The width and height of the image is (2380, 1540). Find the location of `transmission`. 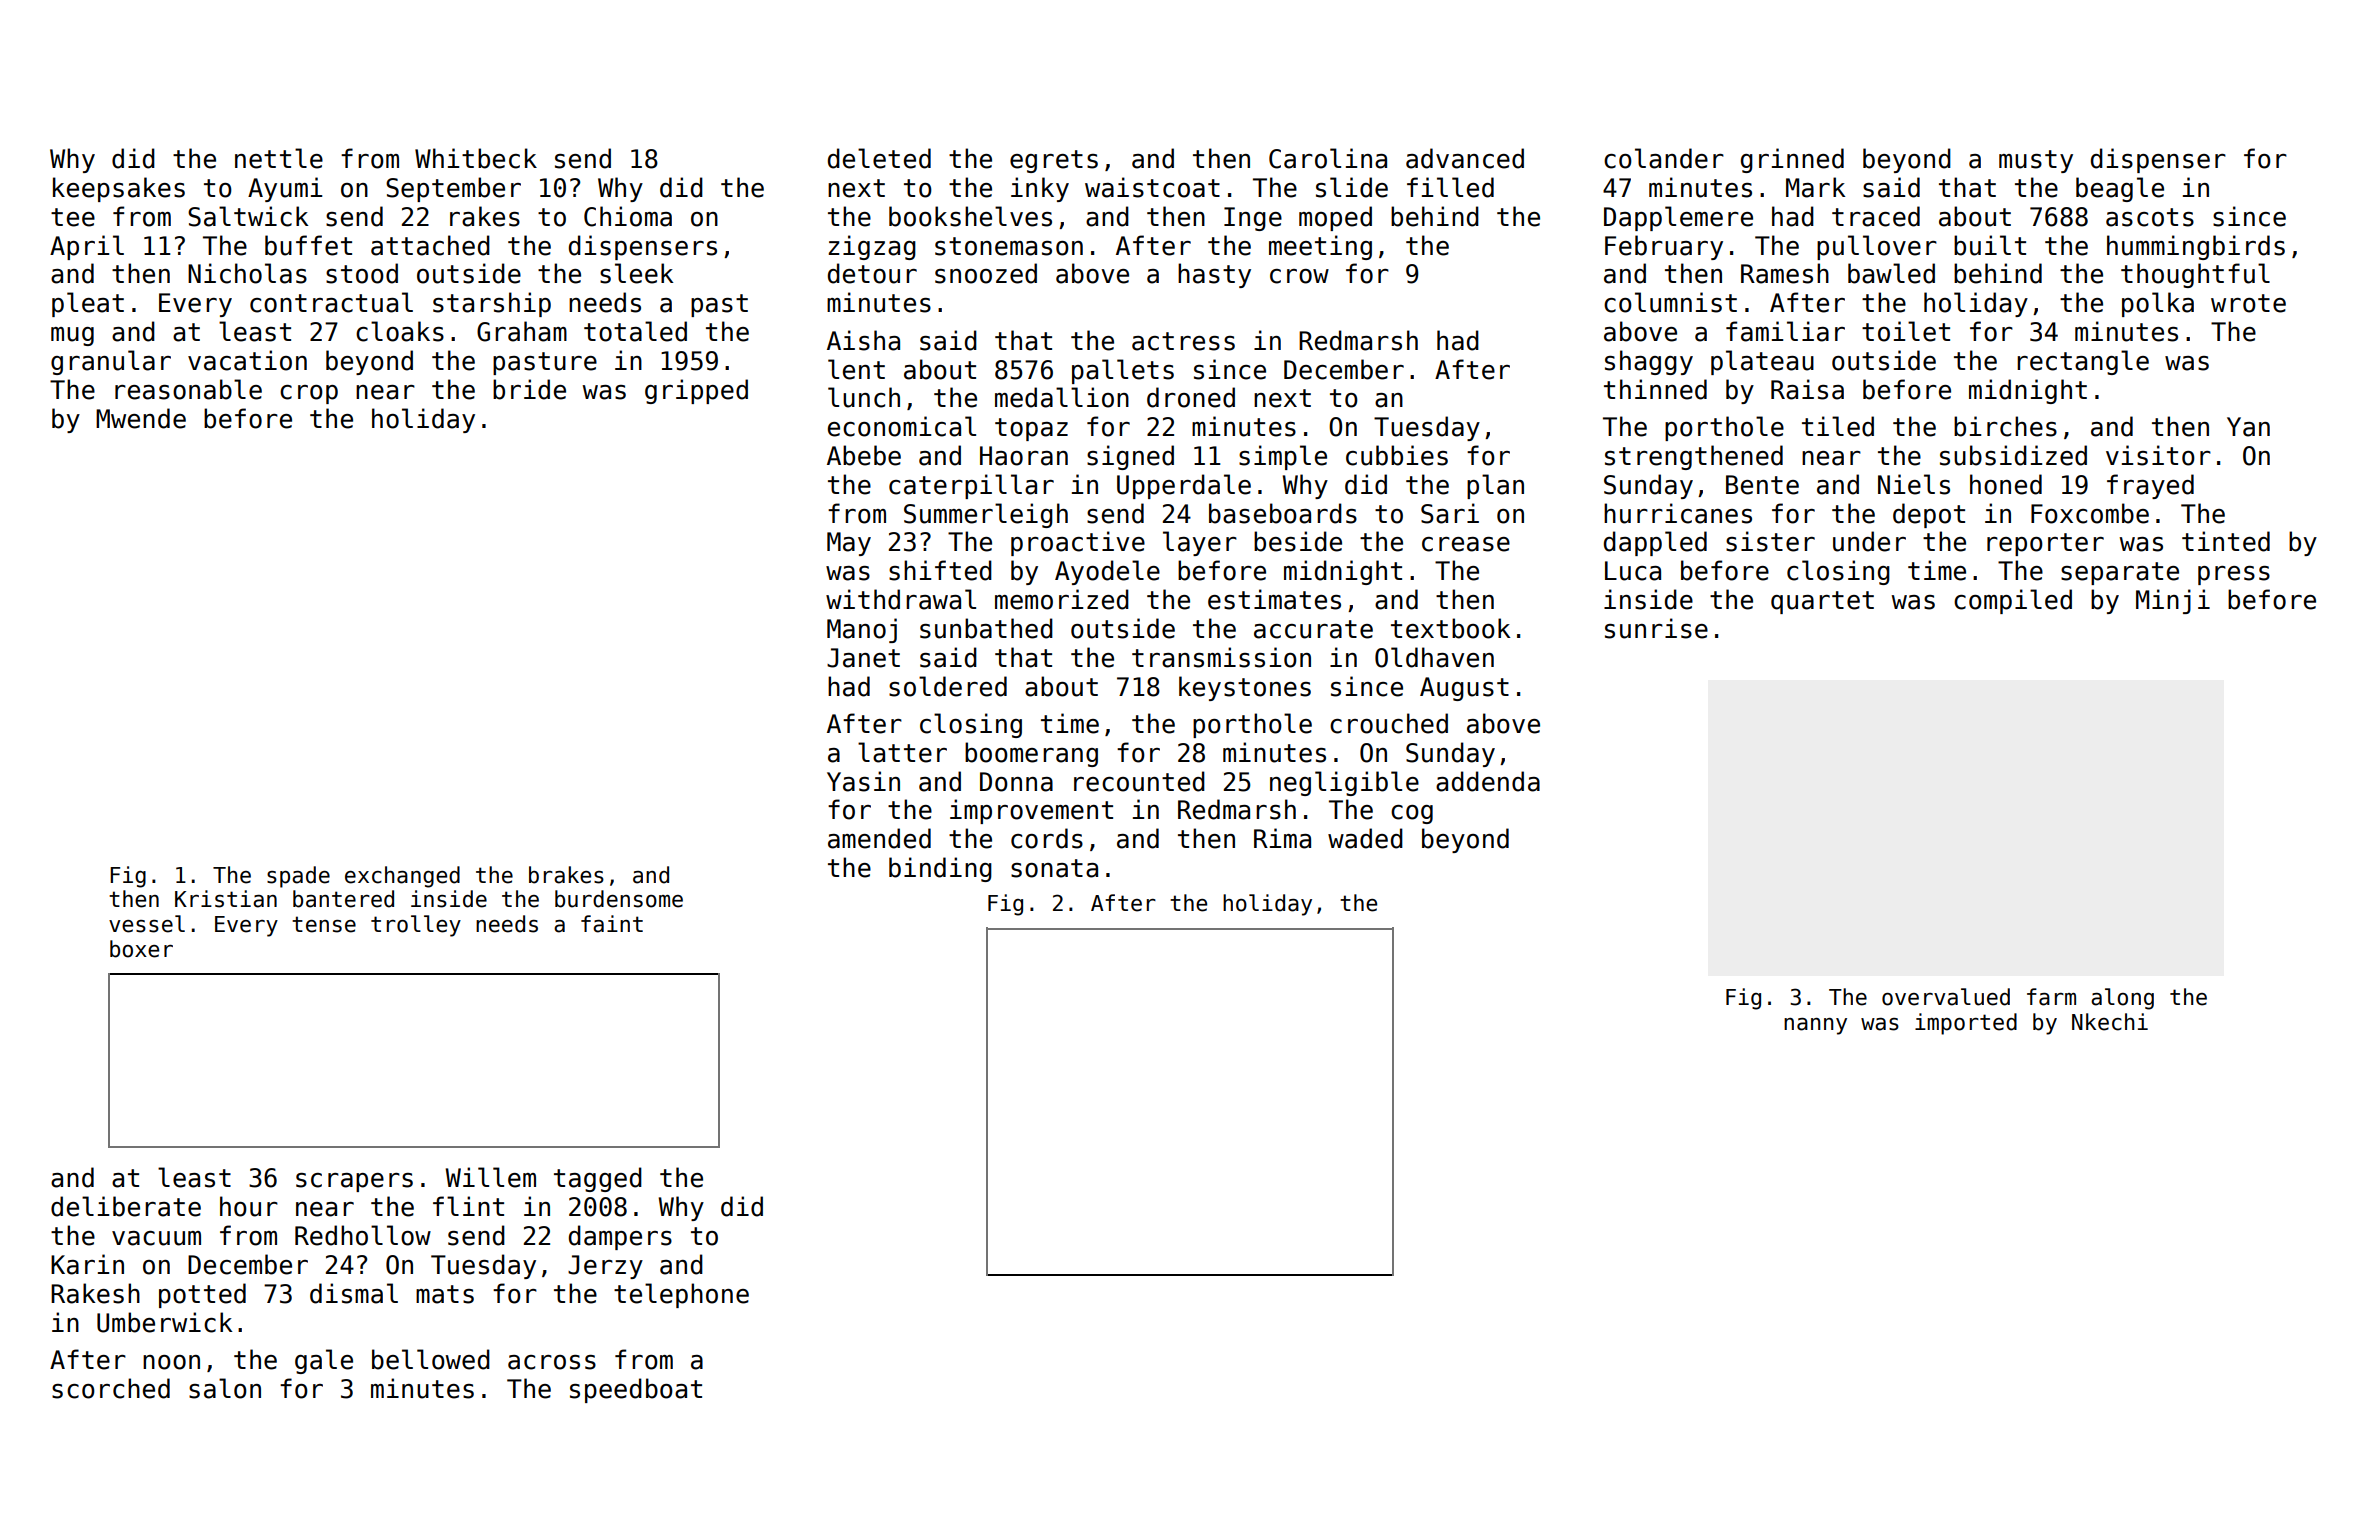

transmission is located at coordinates (1221, 657).
